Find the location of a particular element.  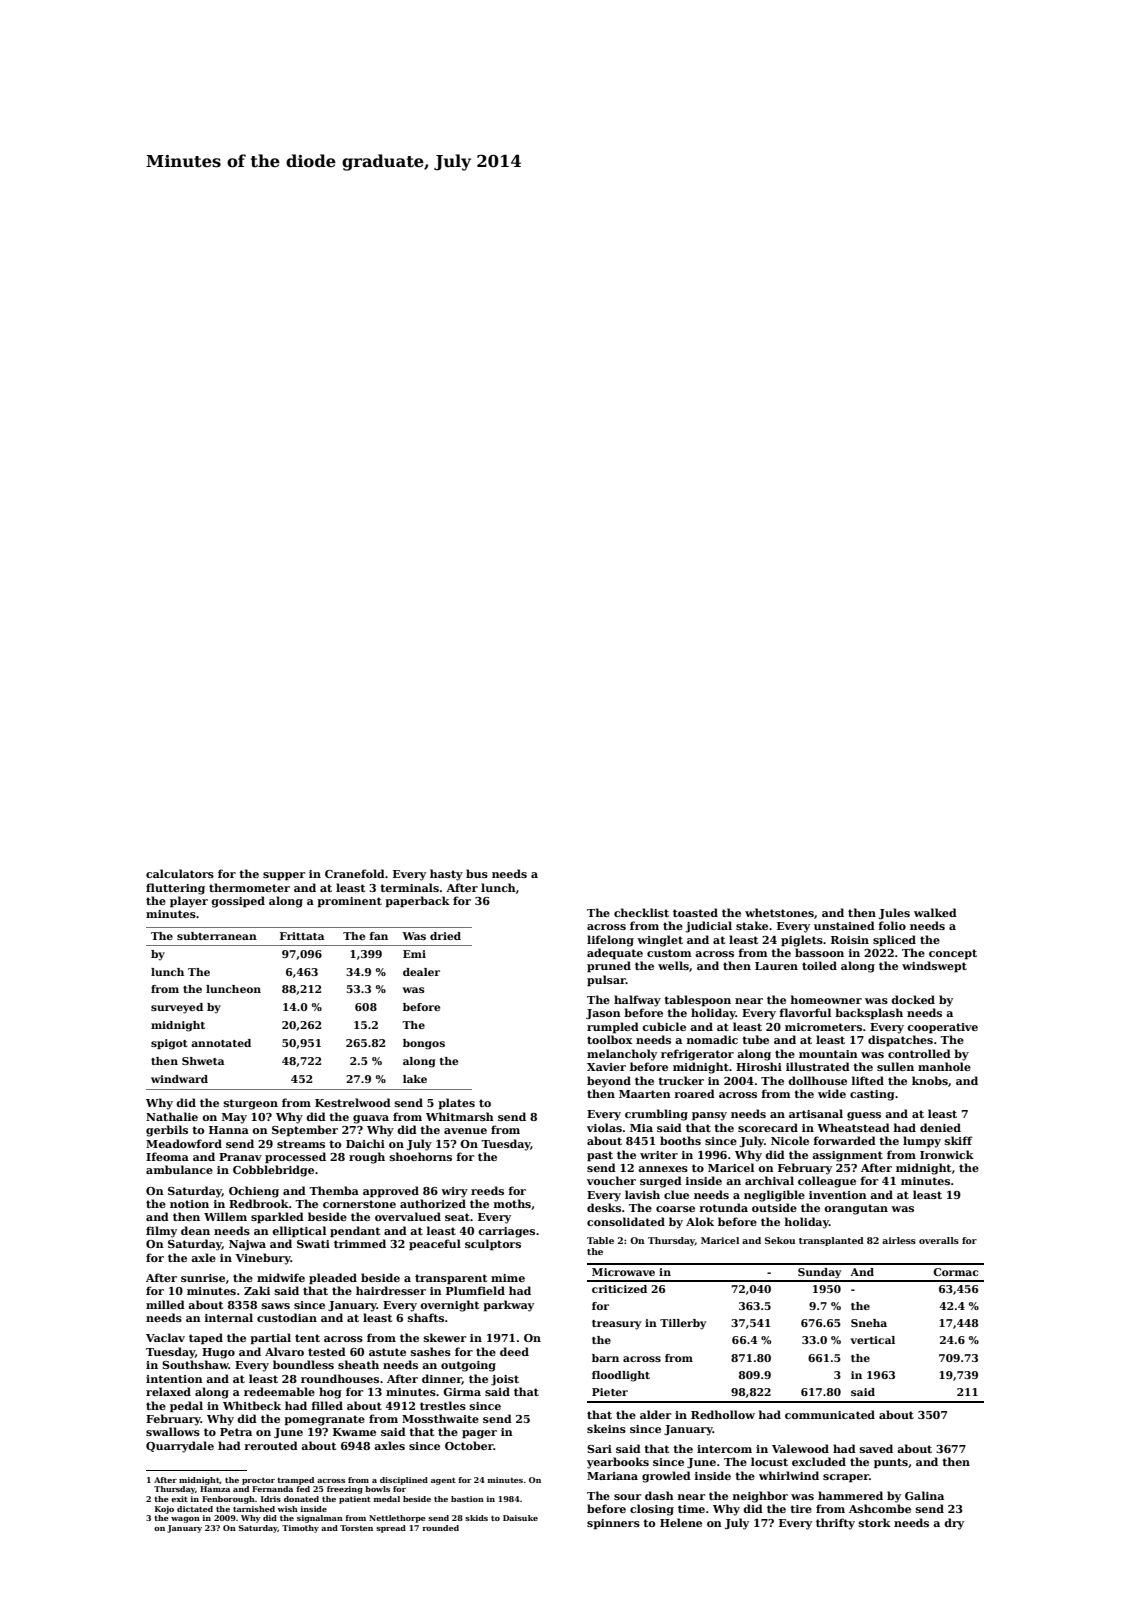

wagon is located at coordinates (185, 1520).
